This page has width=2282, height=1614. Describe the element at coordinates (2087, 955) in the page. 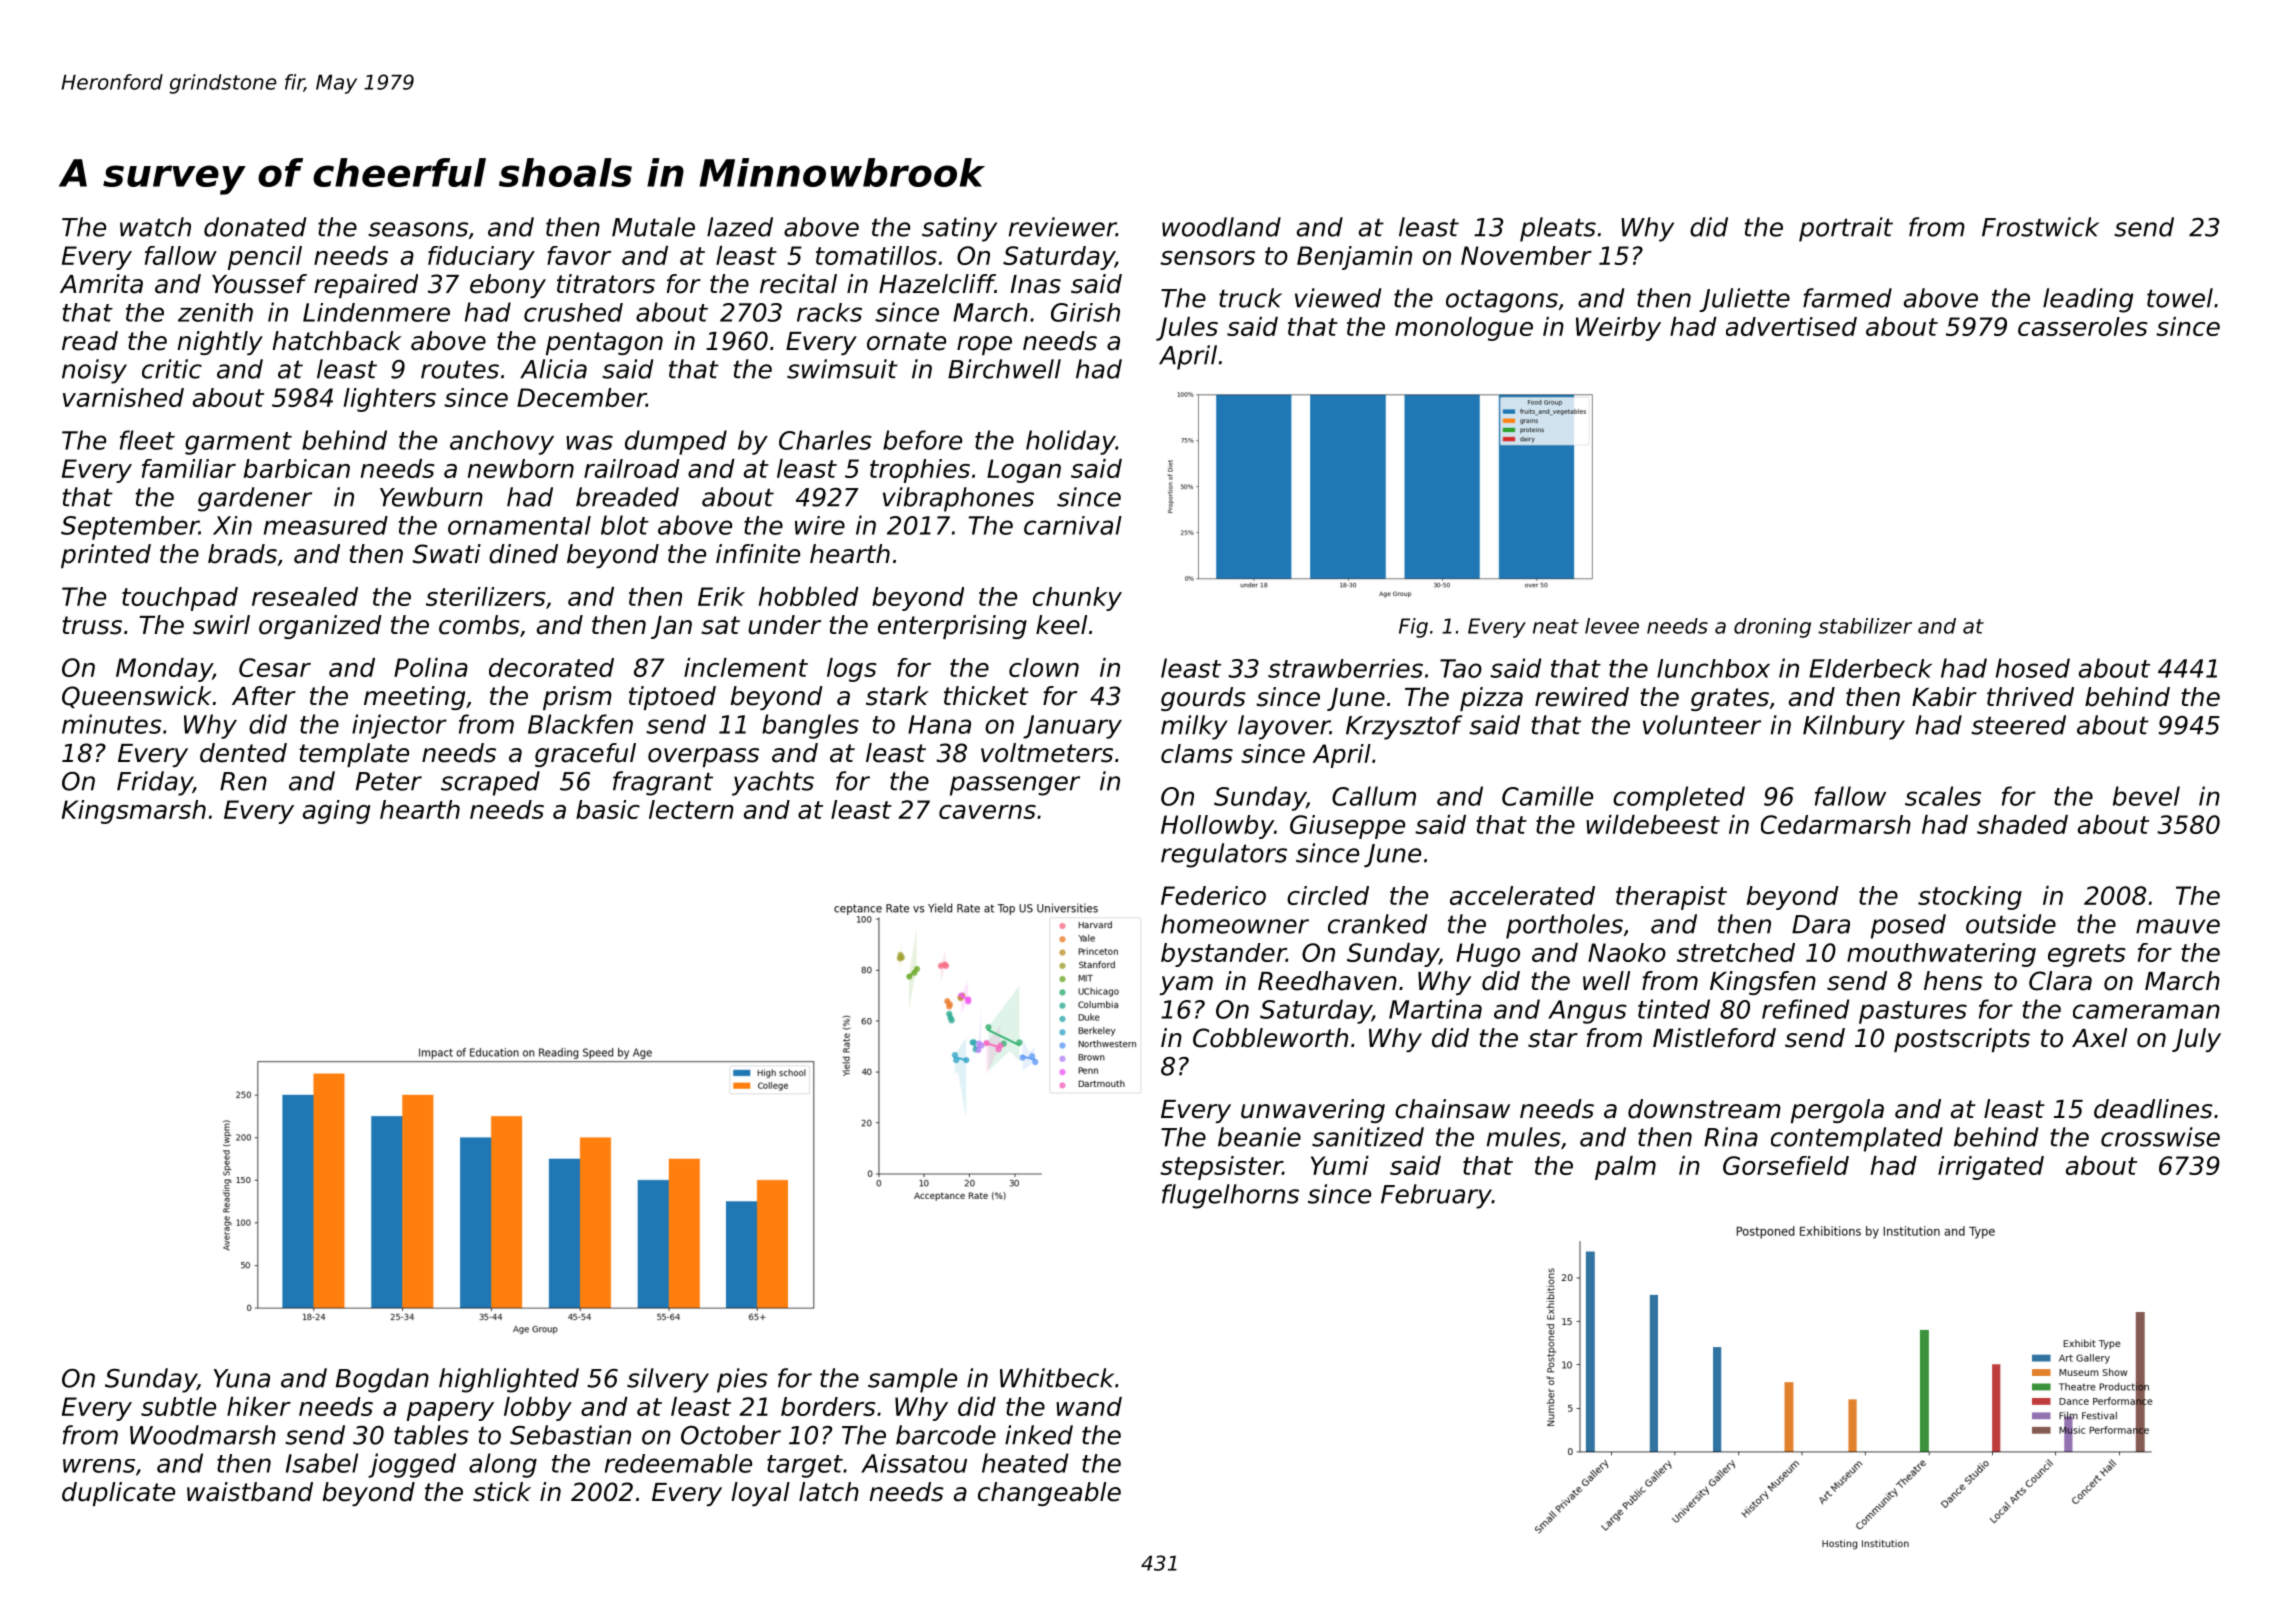

I see `egrets` at that location.
